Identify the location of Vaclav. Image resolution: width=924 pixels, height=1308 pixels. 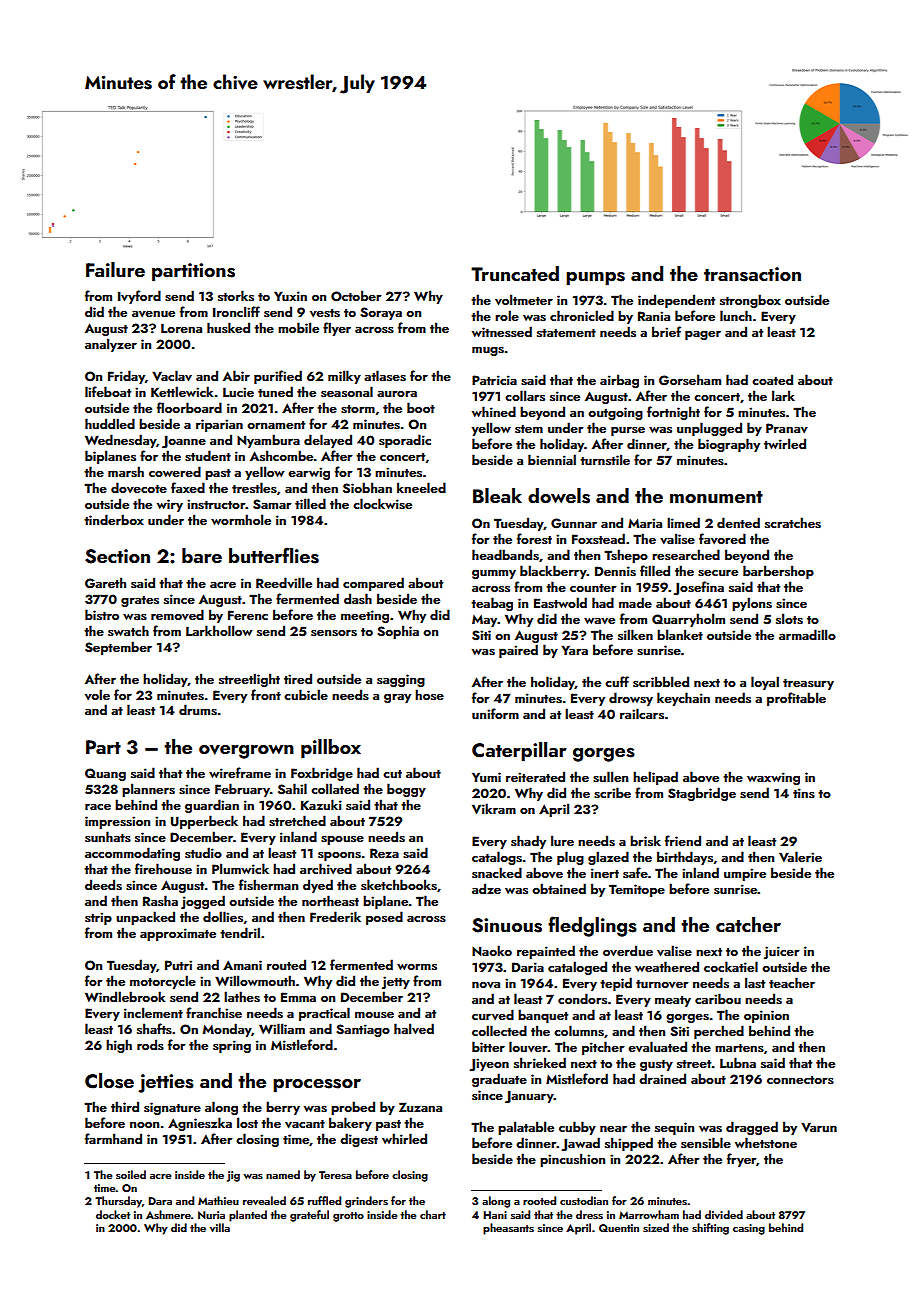
(172, 376).
